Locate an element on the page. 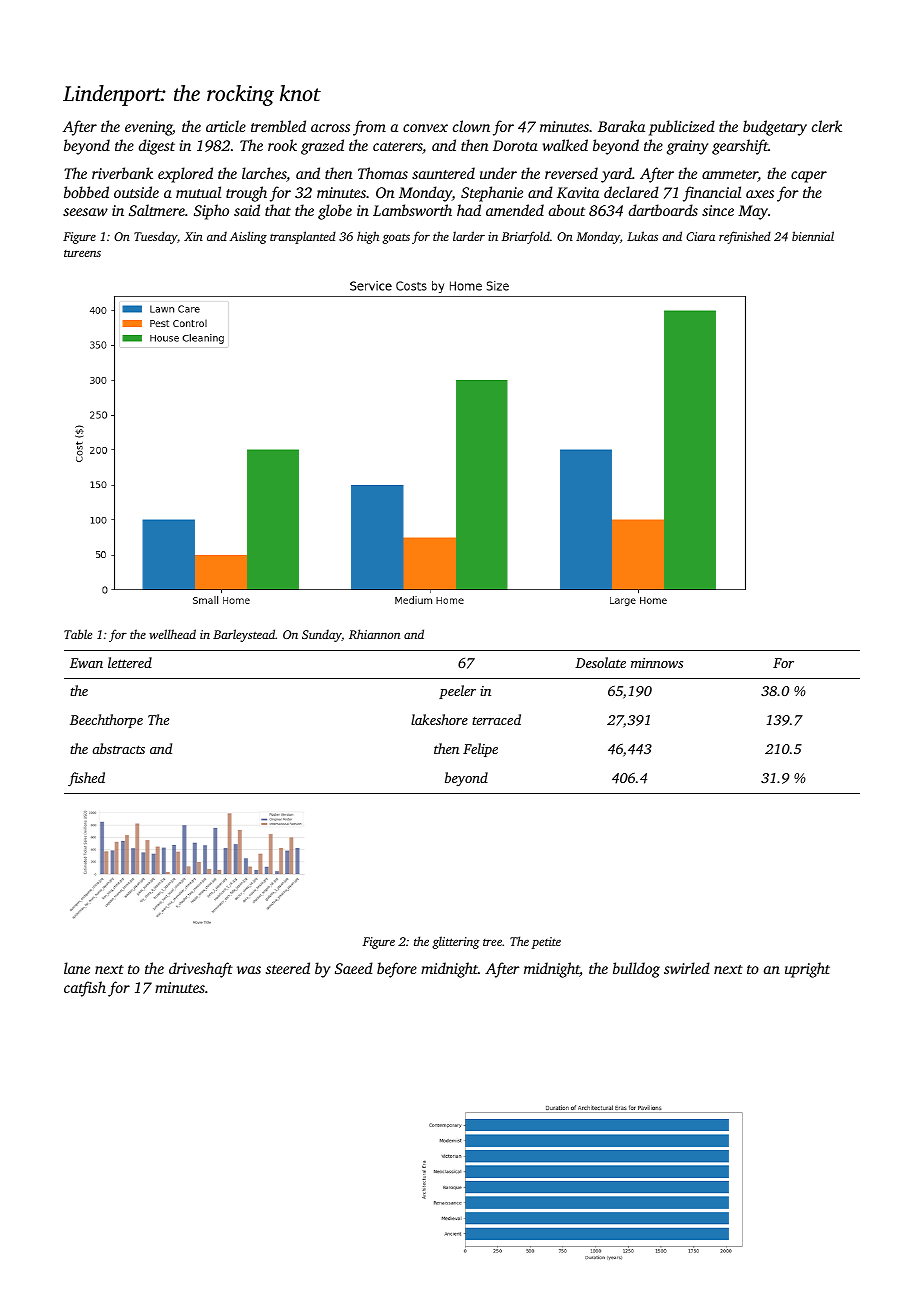  bulldog is located at coordinates (636, 970).
